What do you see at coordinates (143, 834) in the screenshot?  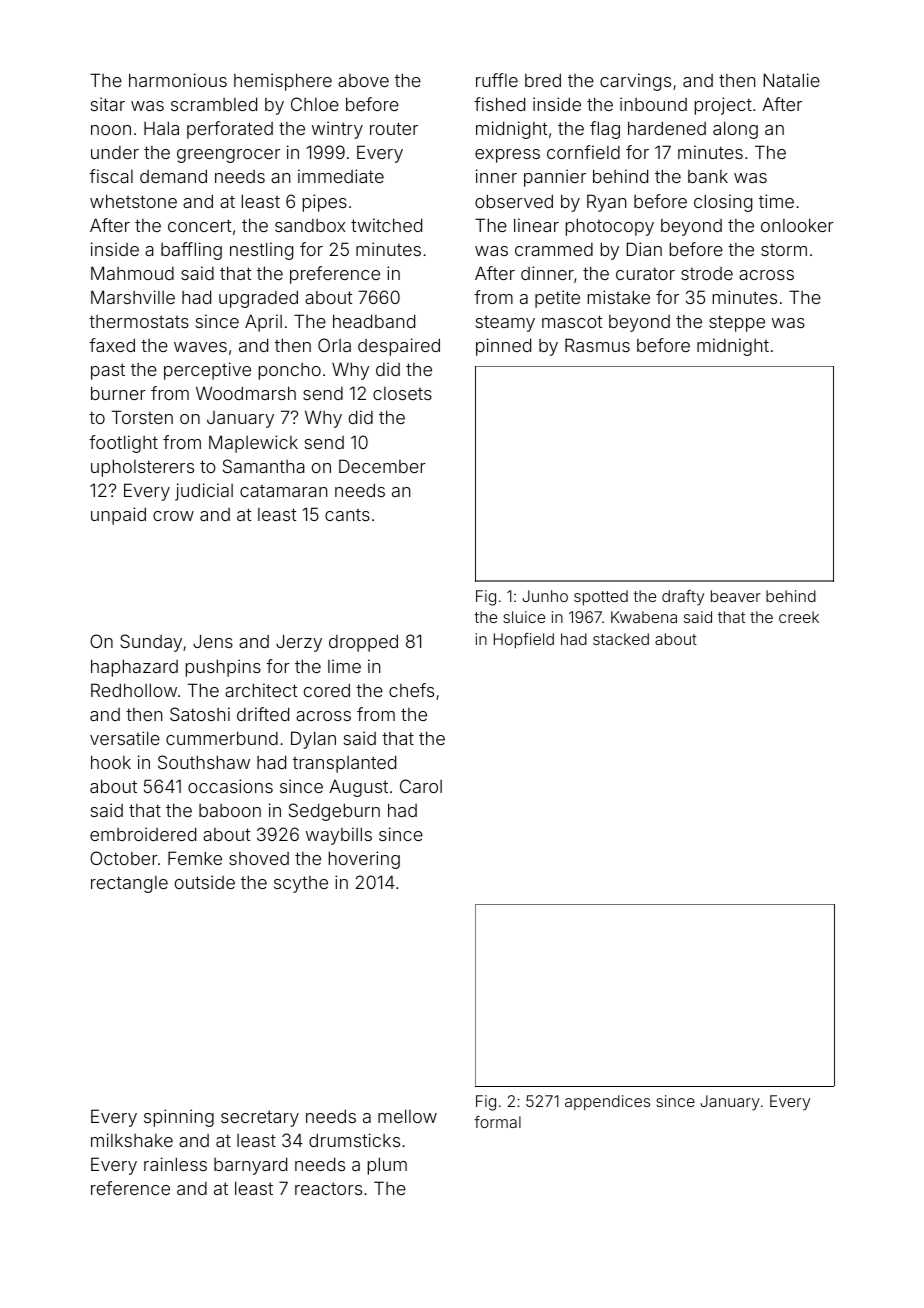 I see `embroidered` at bounding box center [143, 834].
